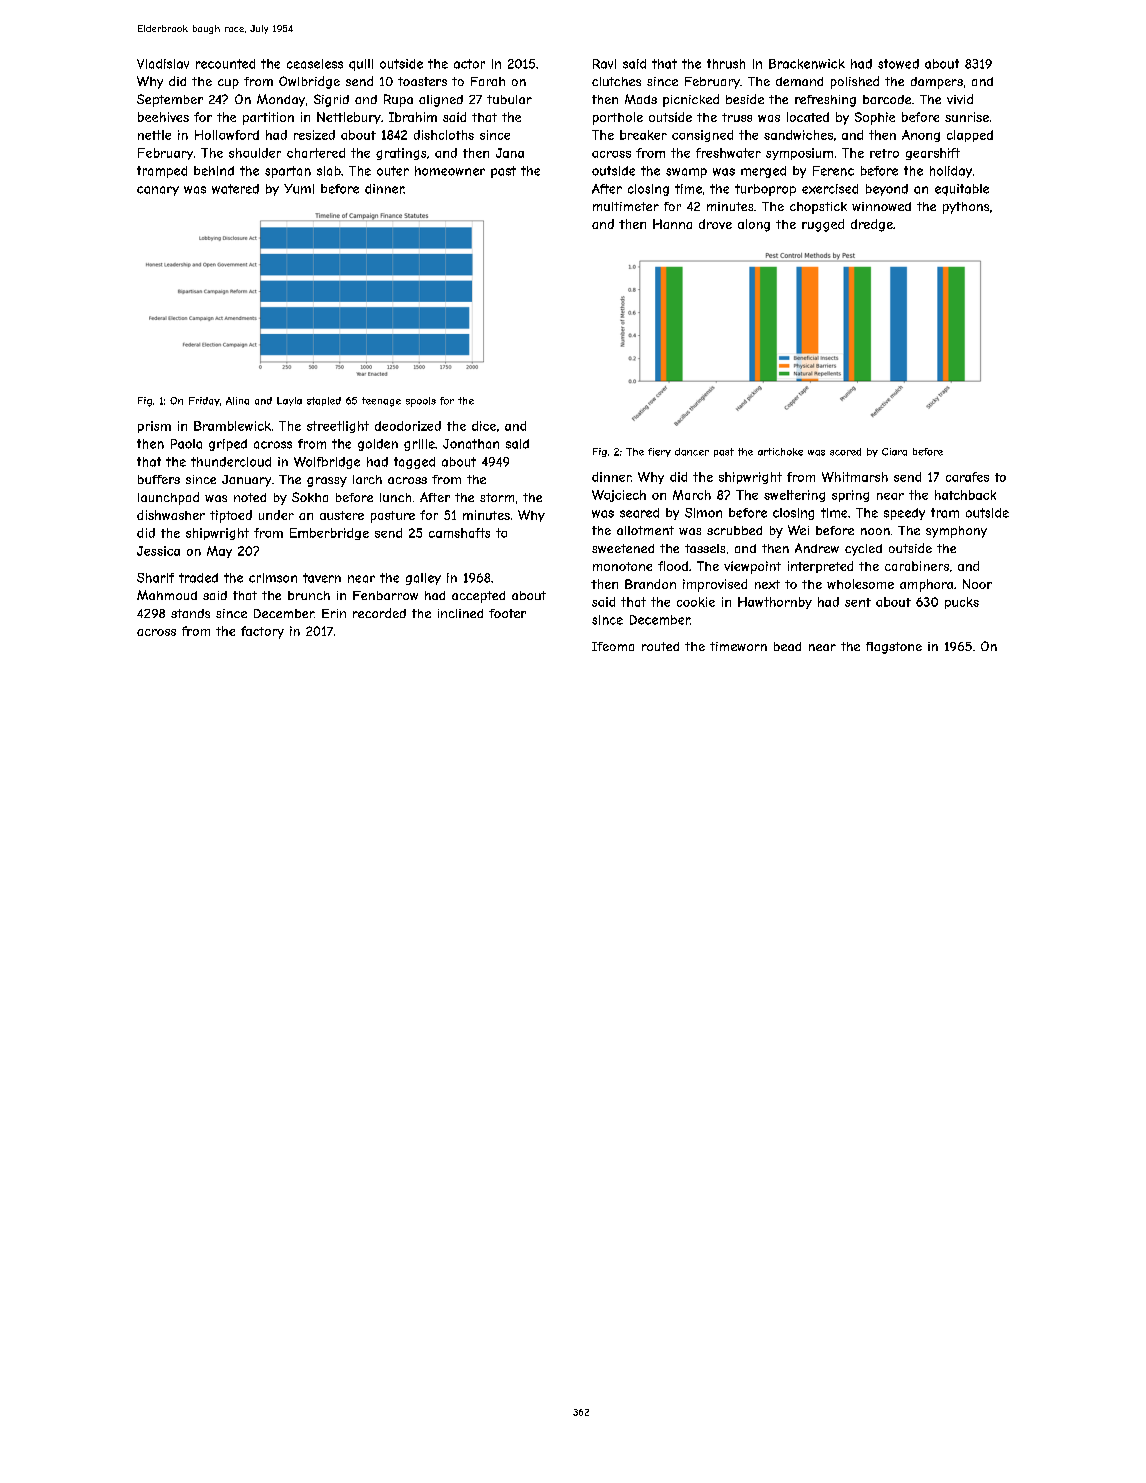 The image size is (1146, 1483). Describe the element at coordinates (623, 548) in the screenshot. I see `sweetened` at that location.
